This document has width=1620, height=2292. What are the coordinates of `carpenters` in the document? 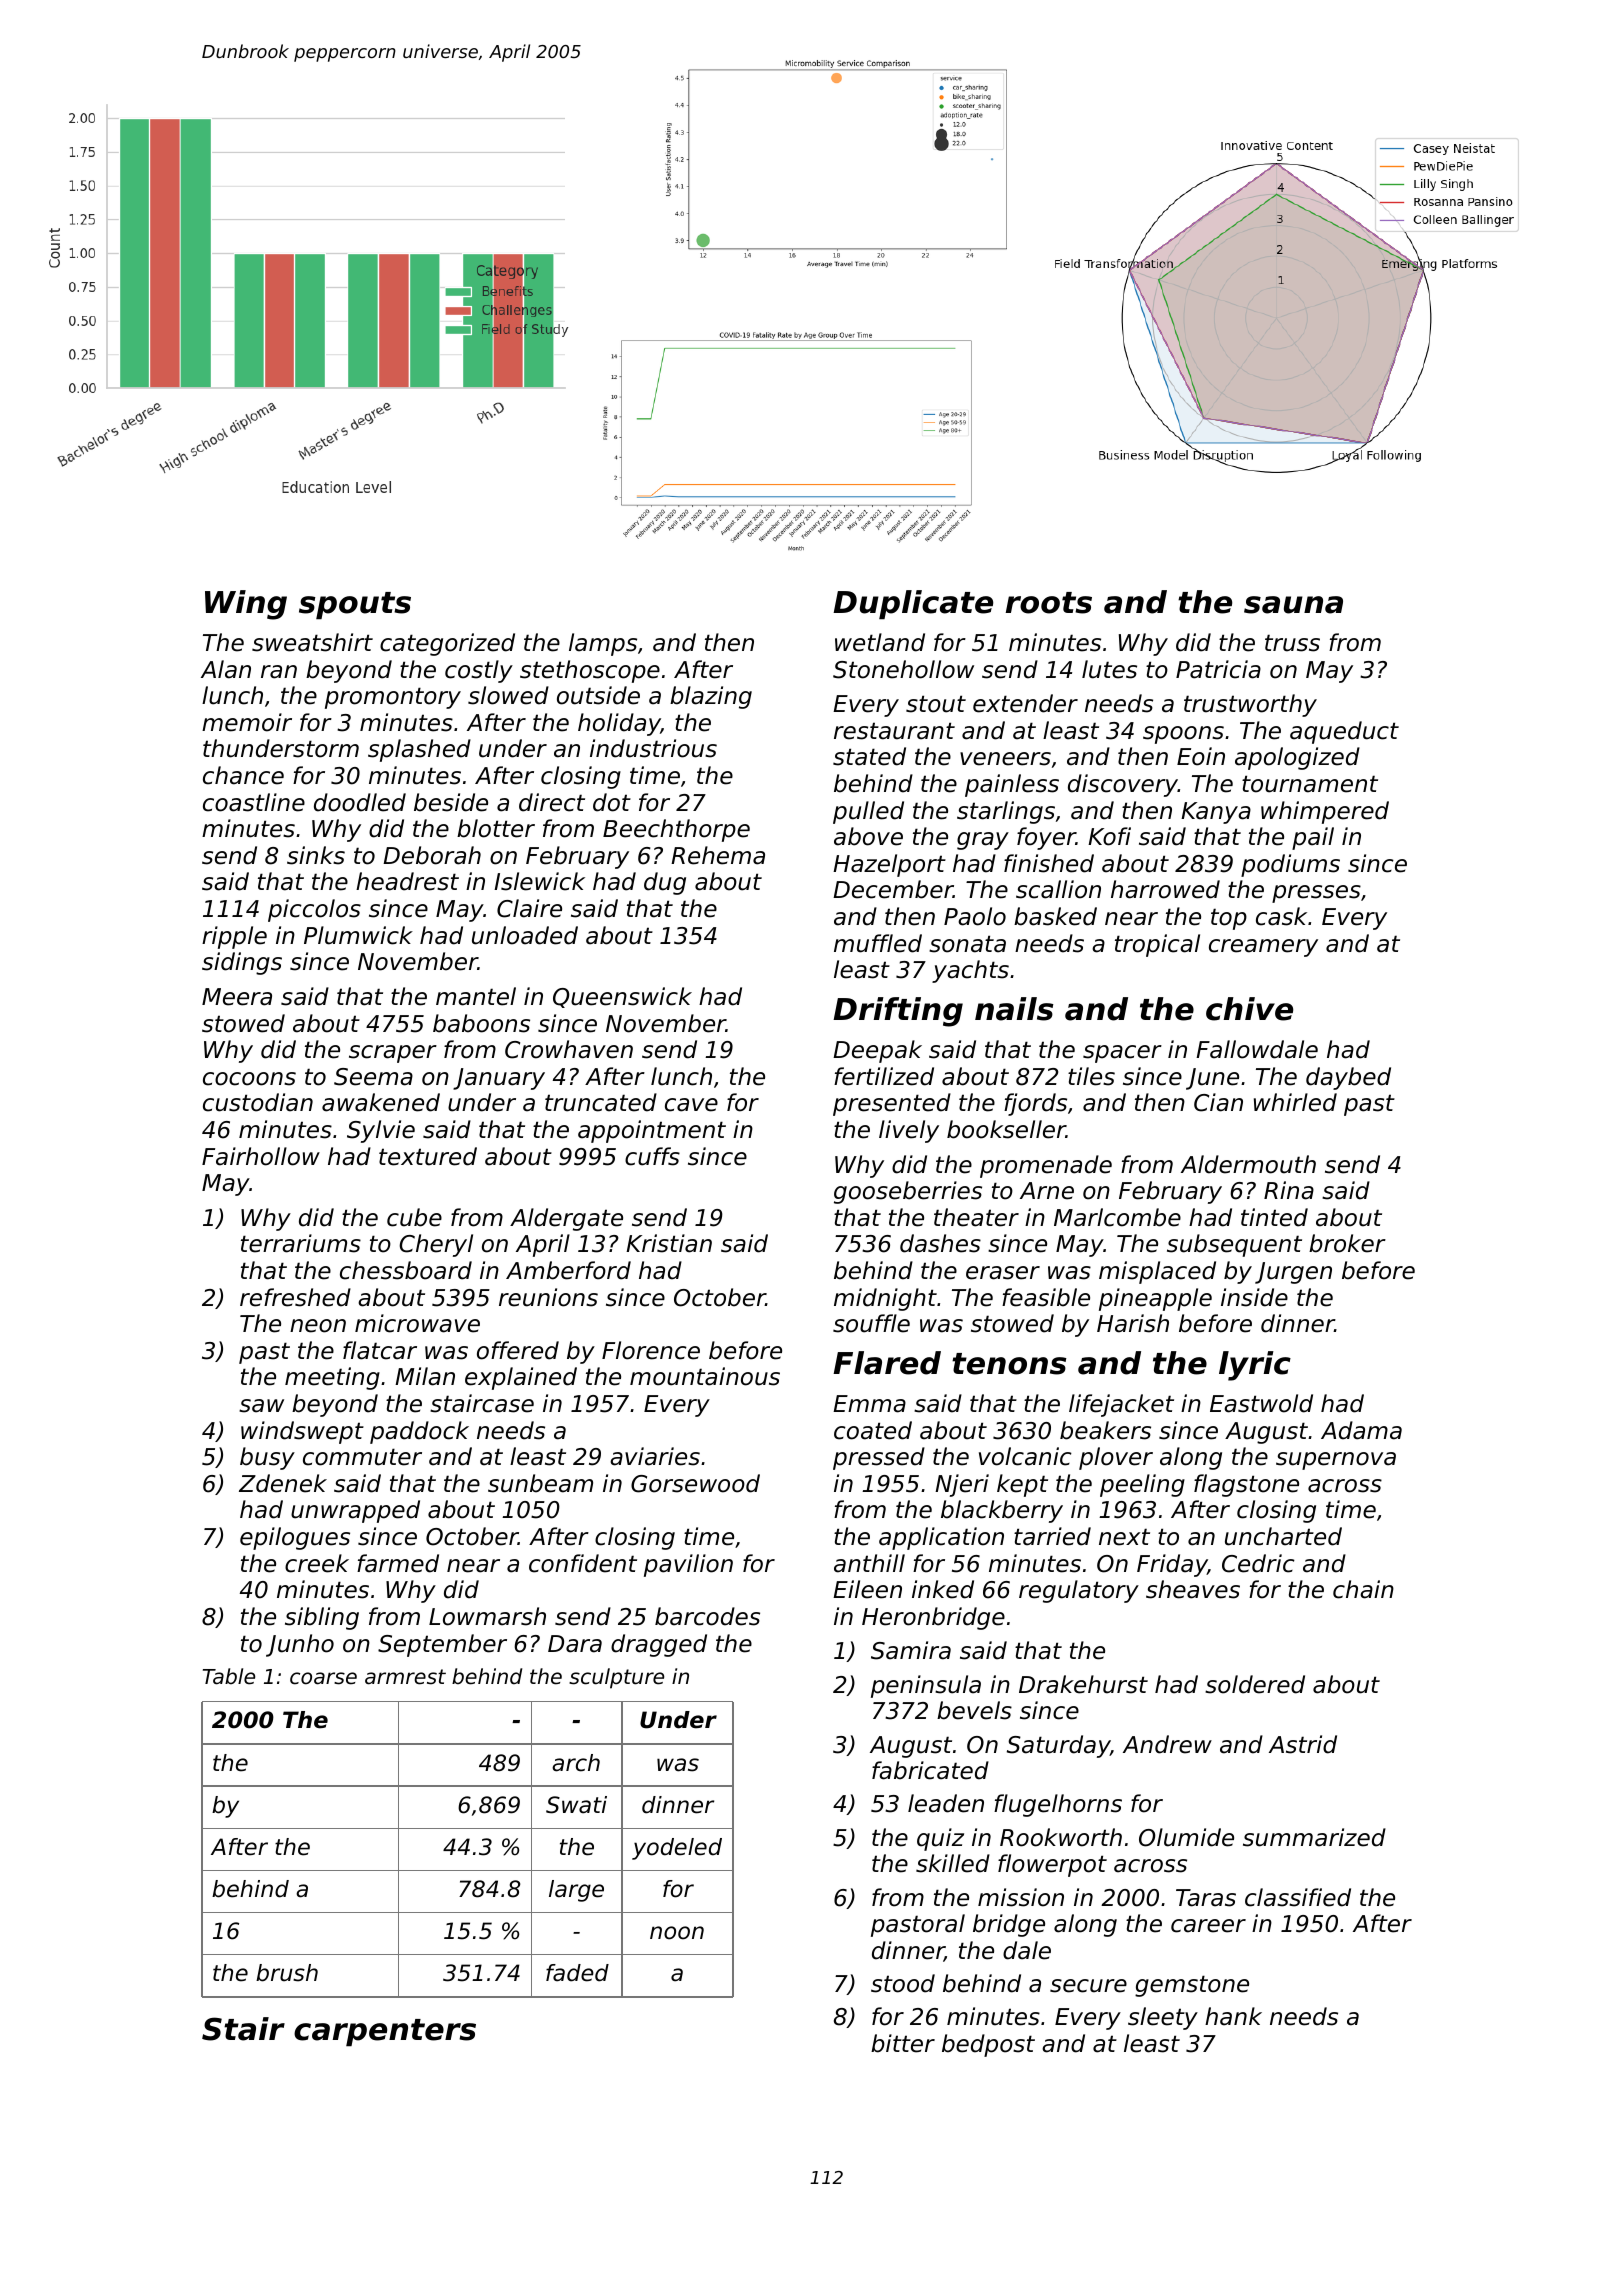 It's located at (385, 2033).
